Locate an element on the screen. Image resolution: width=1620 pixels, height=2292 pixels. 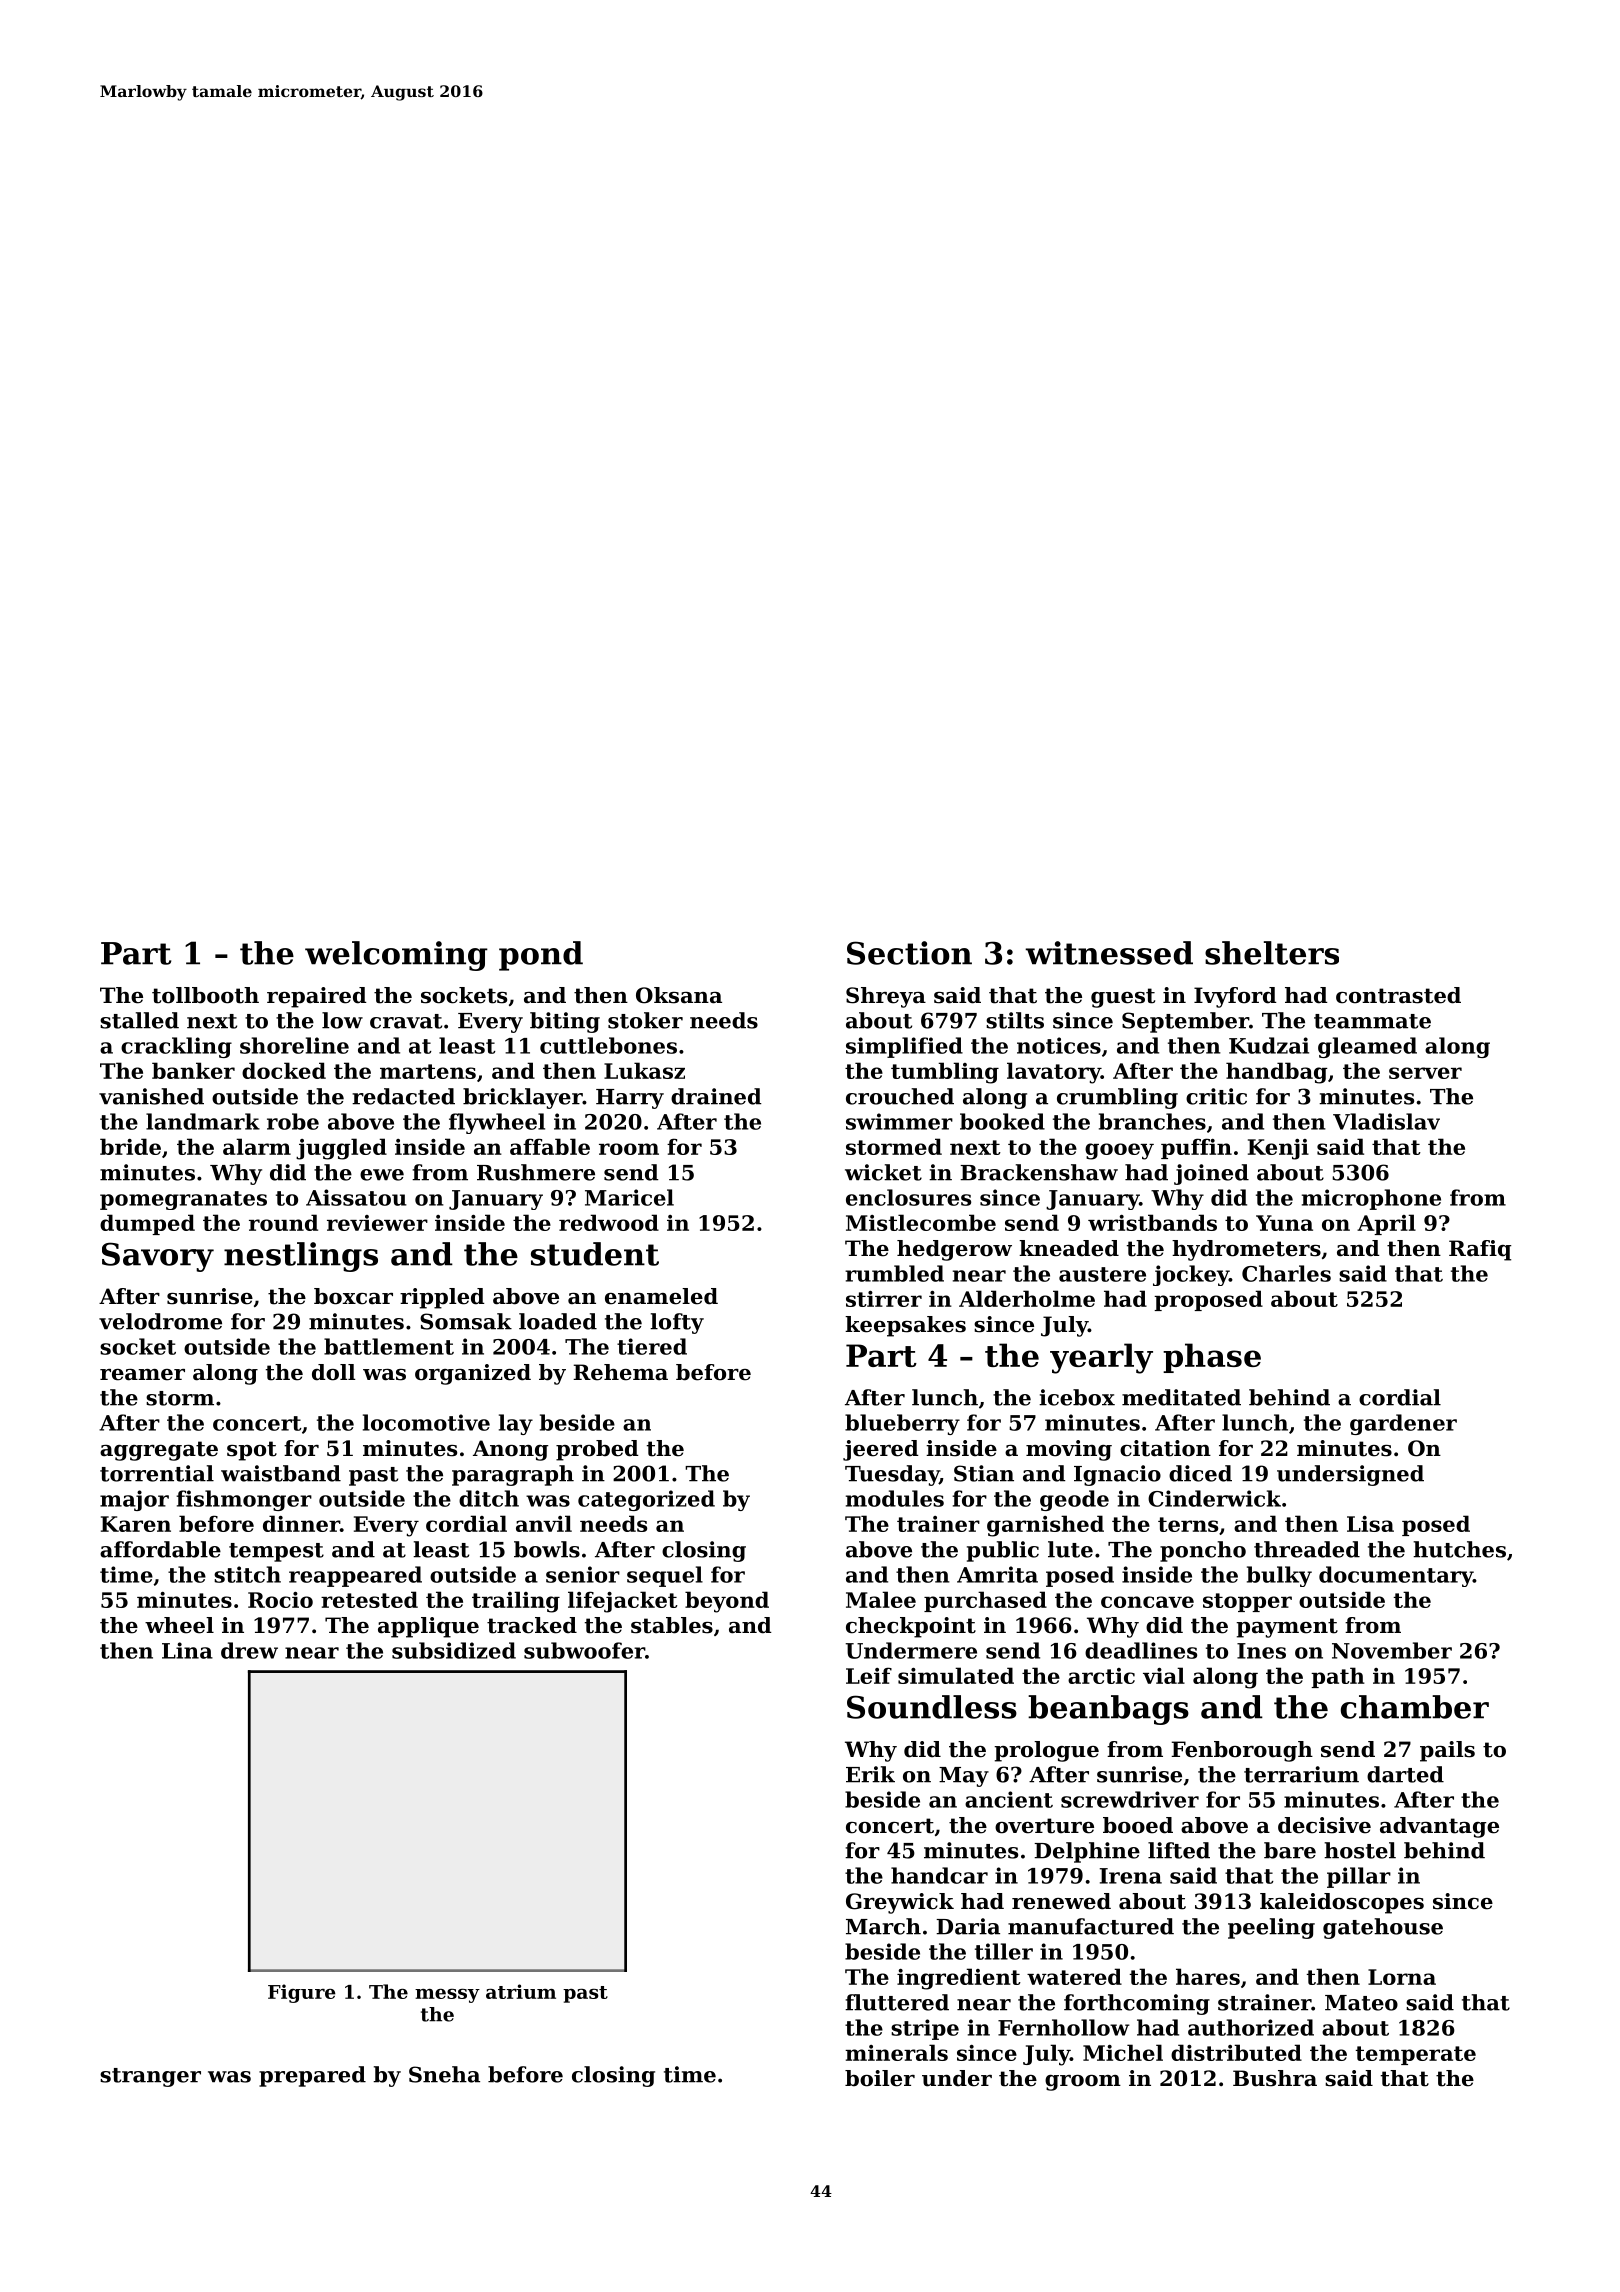
gardener is located at coordinates (1403, 1424).
